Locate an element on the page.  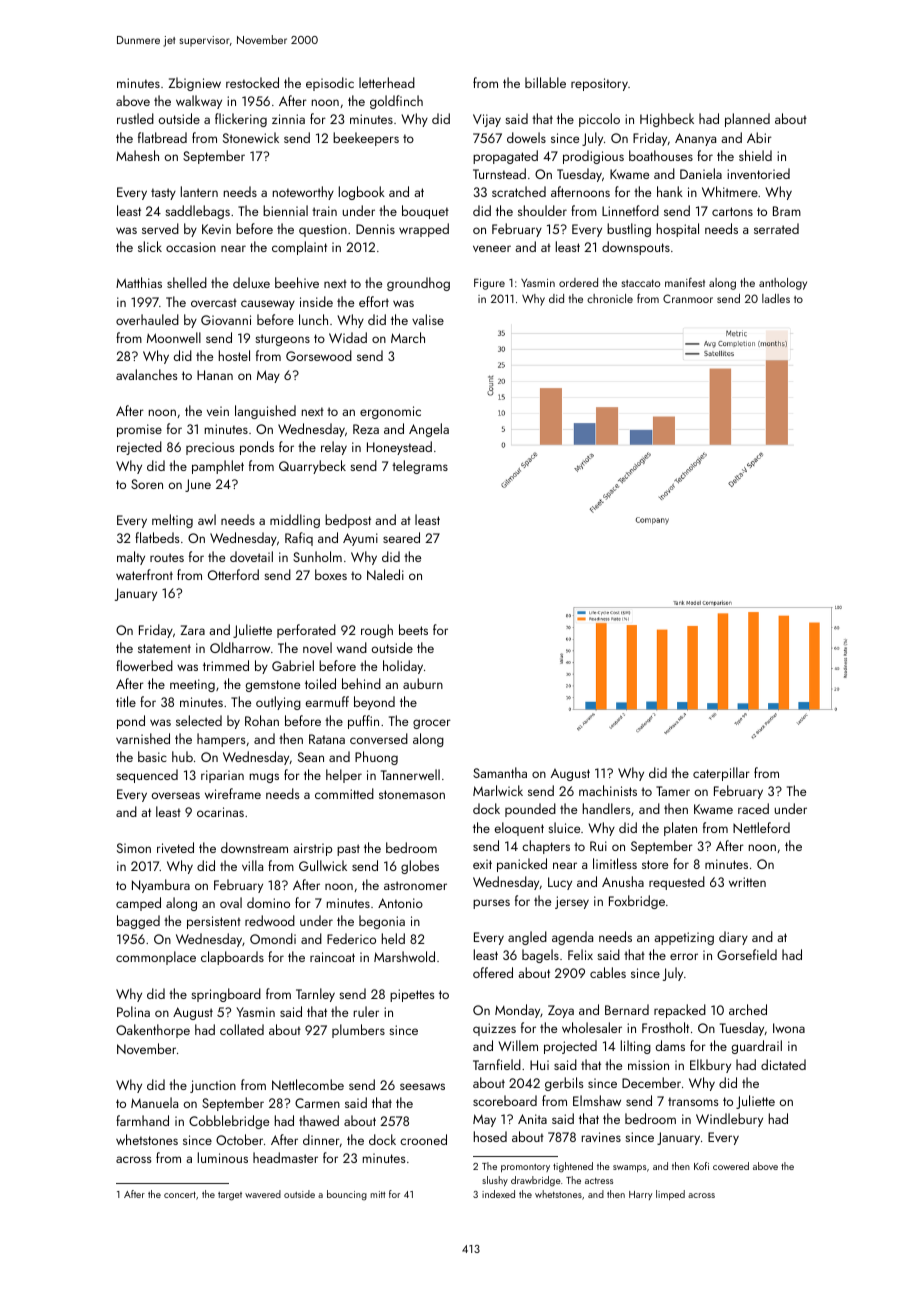
springboard is located at coordinates (226, 995).
